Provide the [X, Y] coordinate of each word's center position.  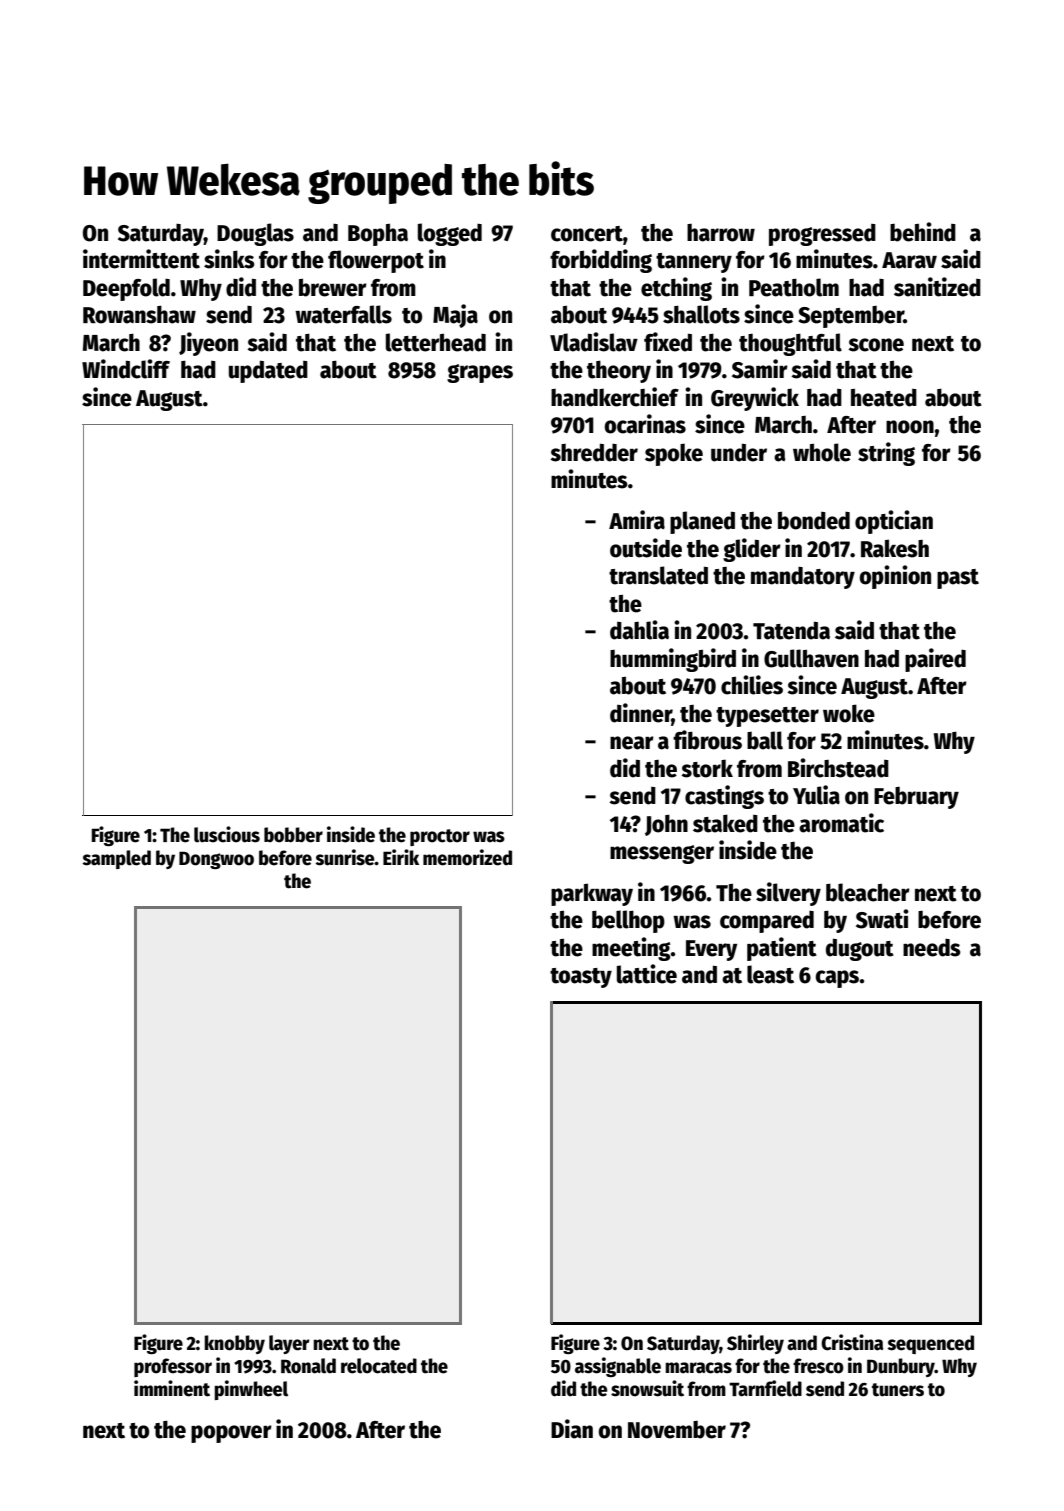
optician [894, 522]
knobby [234, 1344]
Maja [455, 316]
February [916, 798]
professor [173, 1367]
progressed [822, 235]
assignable [618, 1367]
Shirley [755, 1344]
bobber [293, 835]
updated [268, 372]
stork [707, 768]
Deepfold [126, 289]
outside [646, 548]
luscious [227, 834]
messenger [662, 854]
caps [837, 979]
